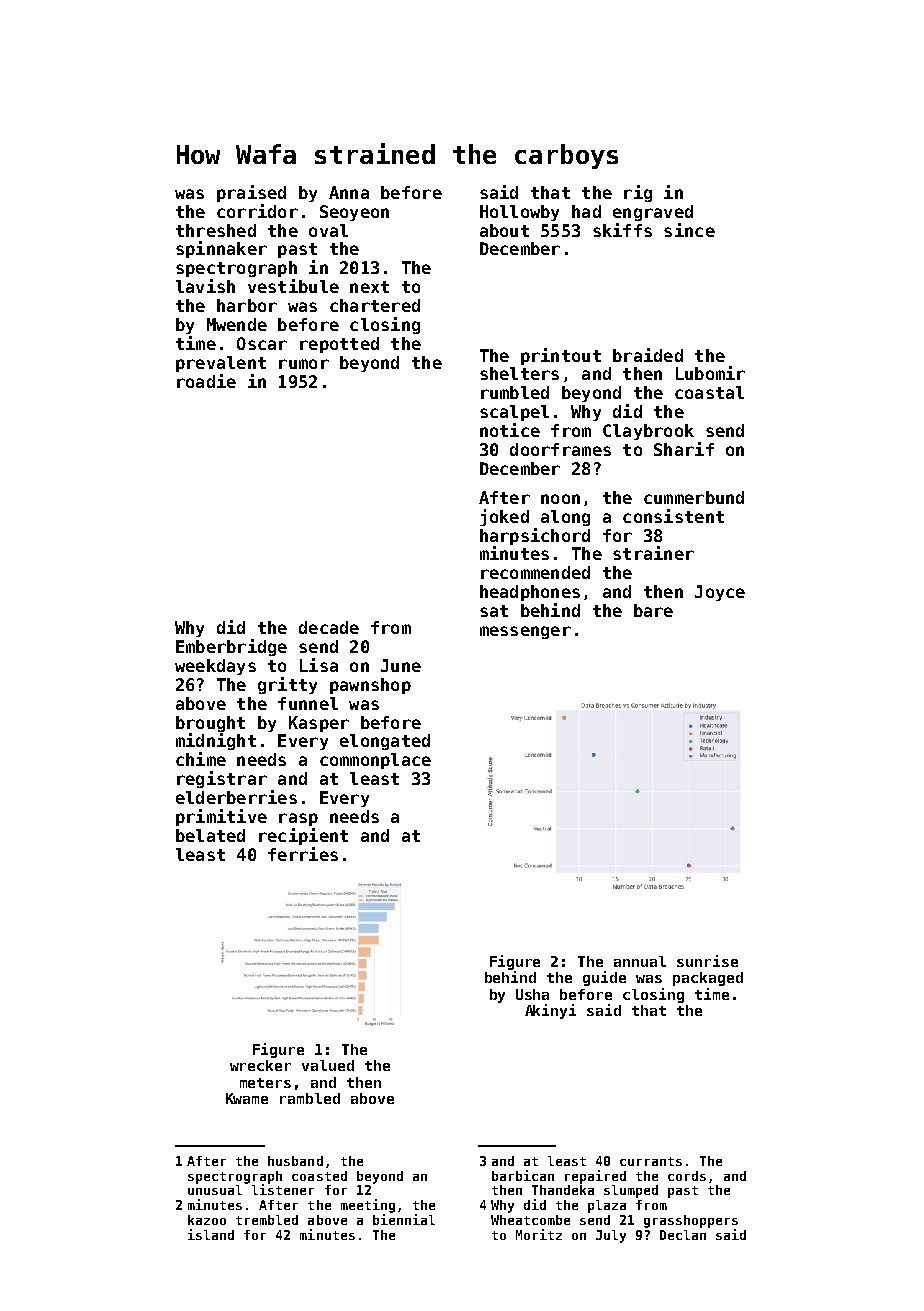  What do you see at coordinates (504, 230) in the page?
I see `about` at bounding box center [504, 230].
